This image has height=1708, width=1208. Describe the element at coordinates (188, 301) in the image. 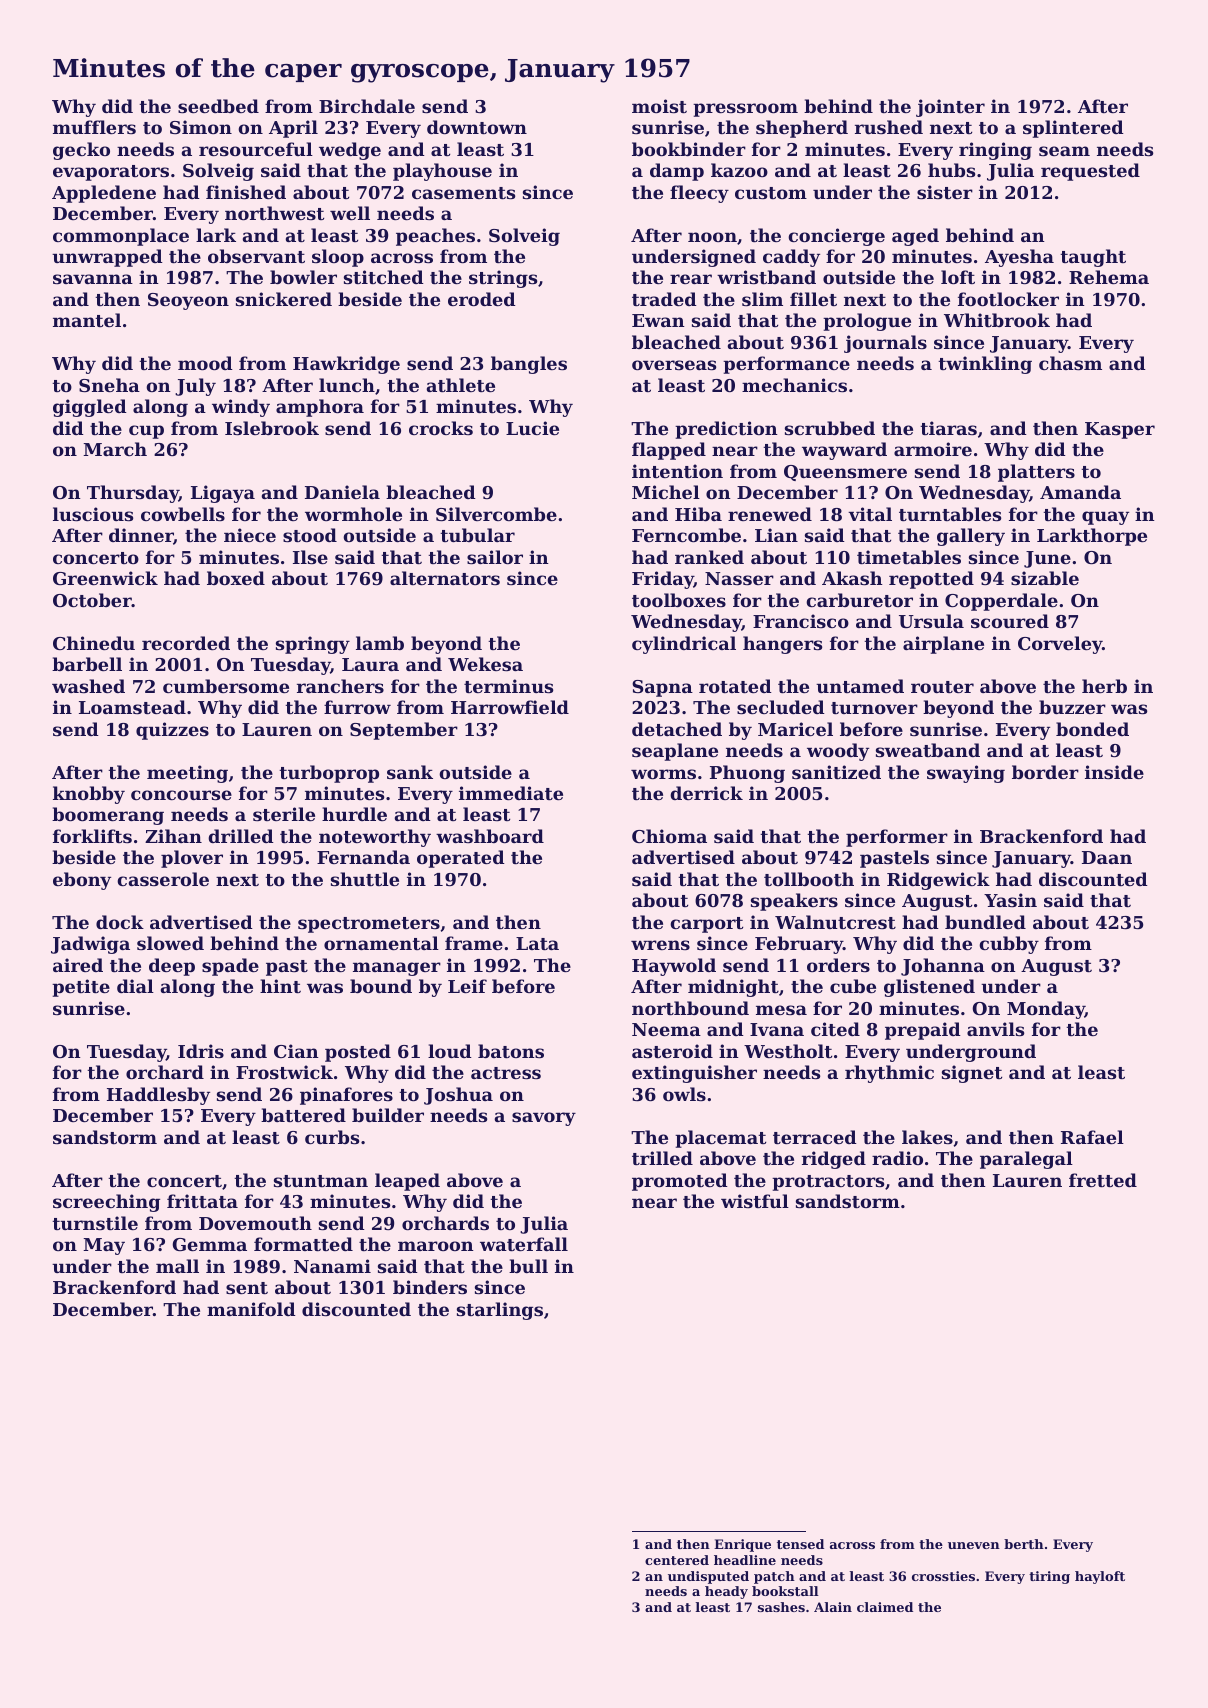

I see `Seoyeon` at that location.
